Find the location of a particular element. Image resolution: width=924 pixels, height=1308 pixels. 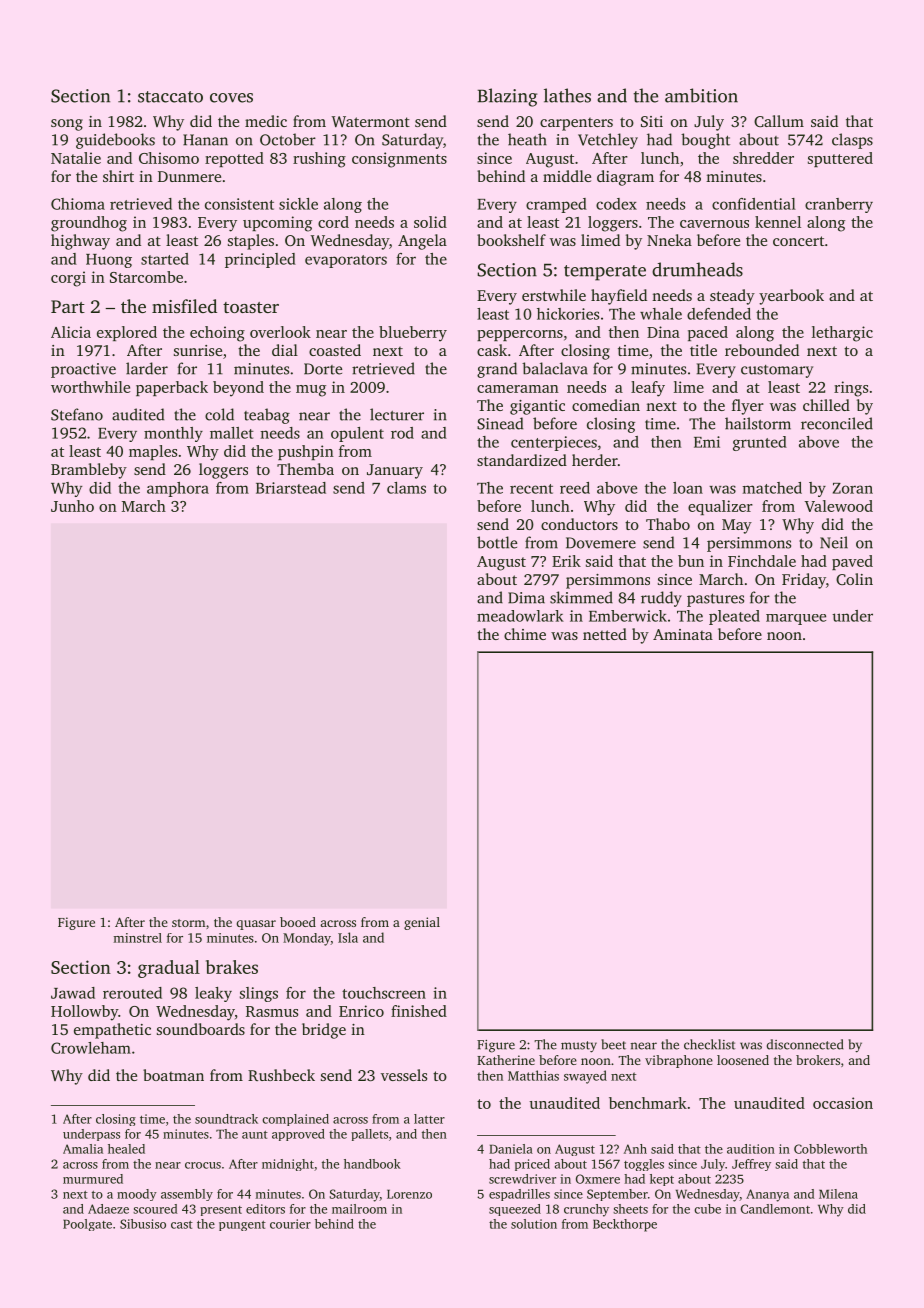

solid is located at coordinates (430, 222).
